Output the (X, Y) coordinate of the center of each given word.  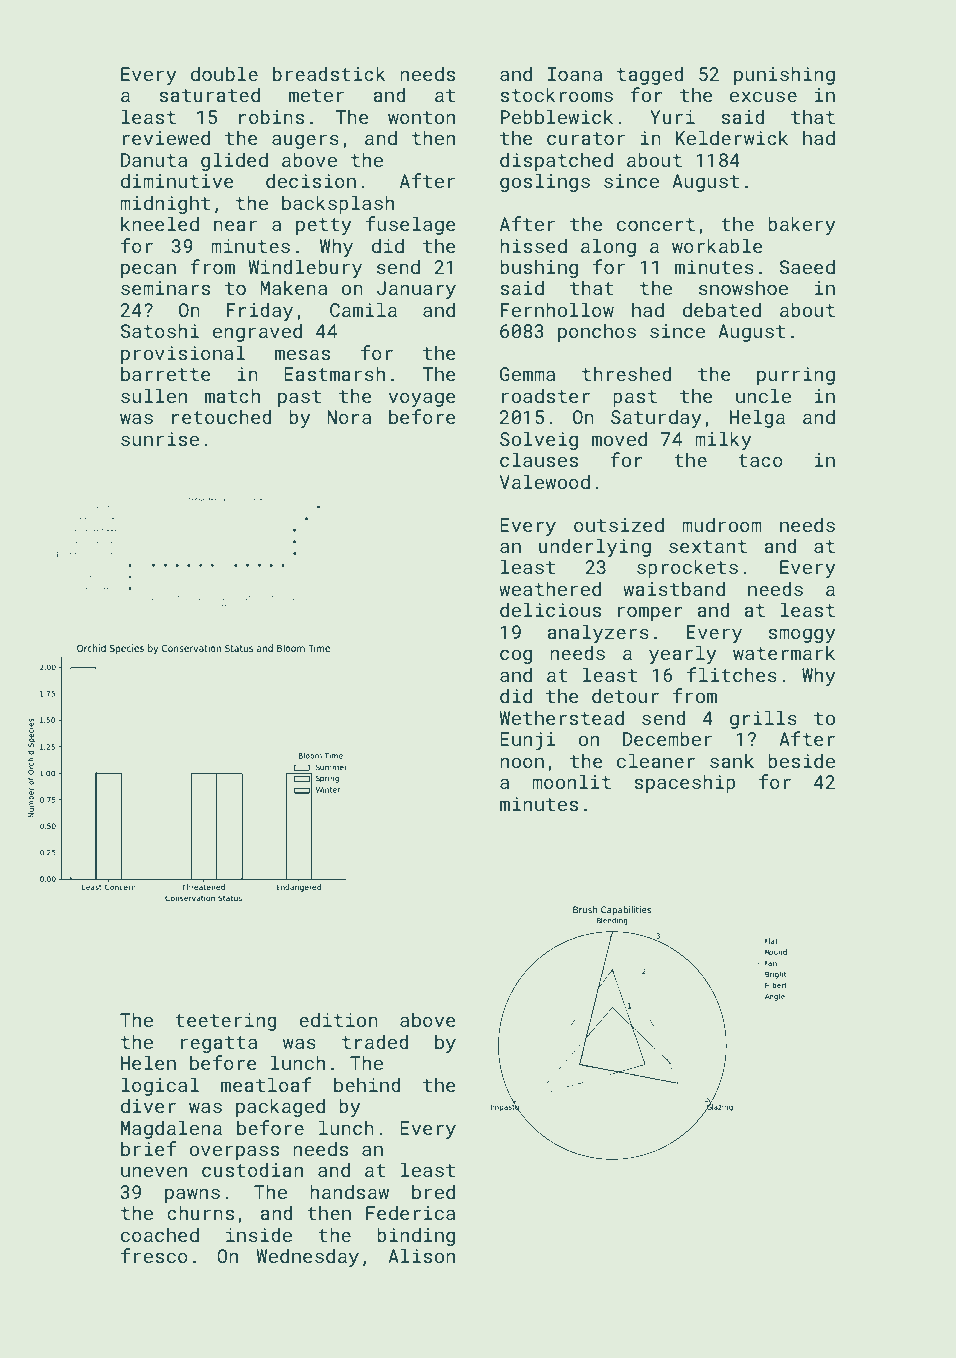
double (224, 73)
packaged (280, 1107)
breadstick (329, 73)
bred (433, 1191)
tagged (650, 75)
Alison (421, 1255)
